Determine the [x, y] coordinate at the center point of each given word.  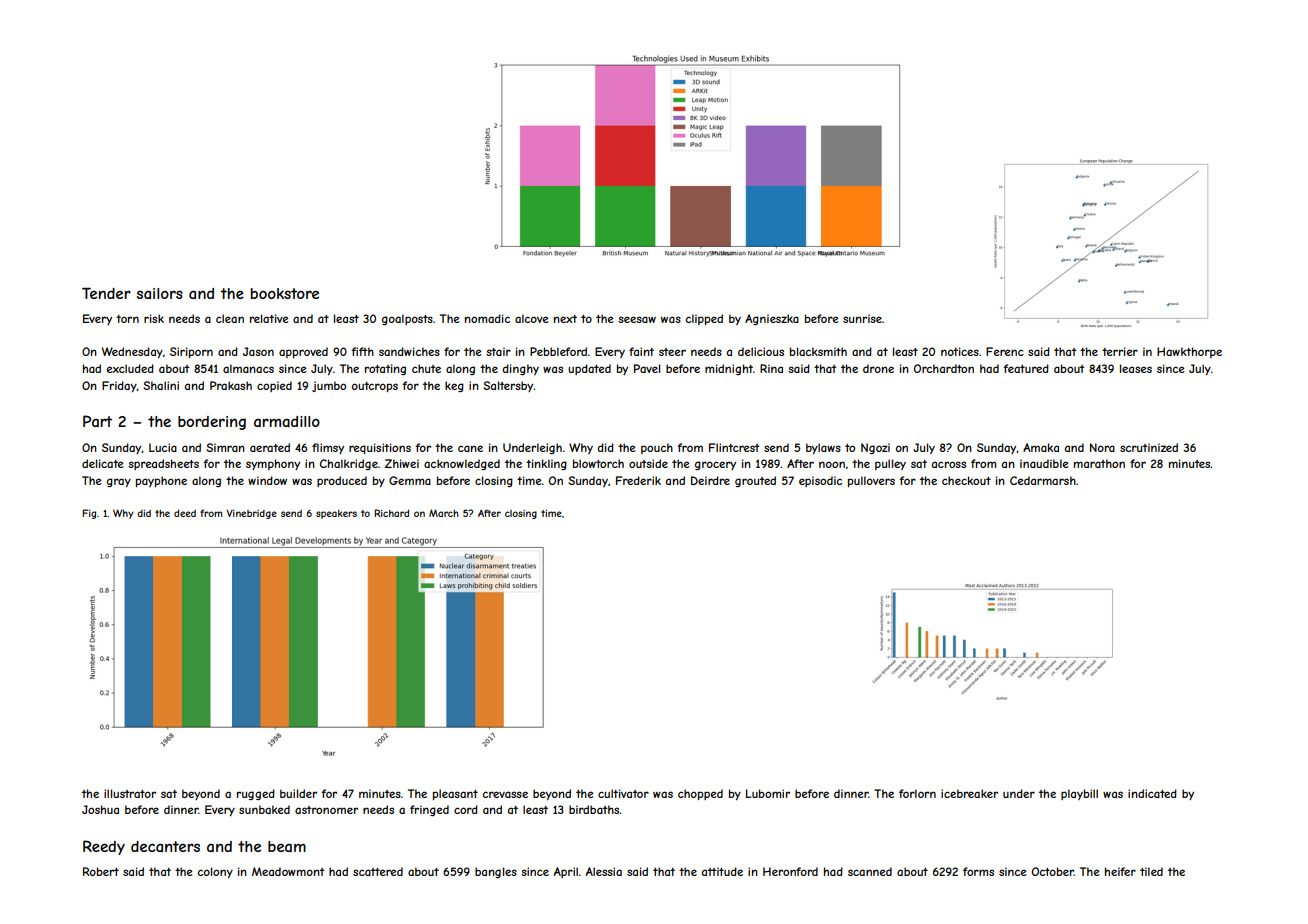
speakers [336, 514]
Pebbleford [558, 351]
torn [127, 319]
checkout [966, 480]
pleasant [455, 794]
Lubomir [768, 793]
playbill [1079, 794]
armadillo [287, 421]
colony [215, 872]
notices [960, 351]
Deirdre [710, 480]
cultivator [623, 793]
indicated [1152, 793]
